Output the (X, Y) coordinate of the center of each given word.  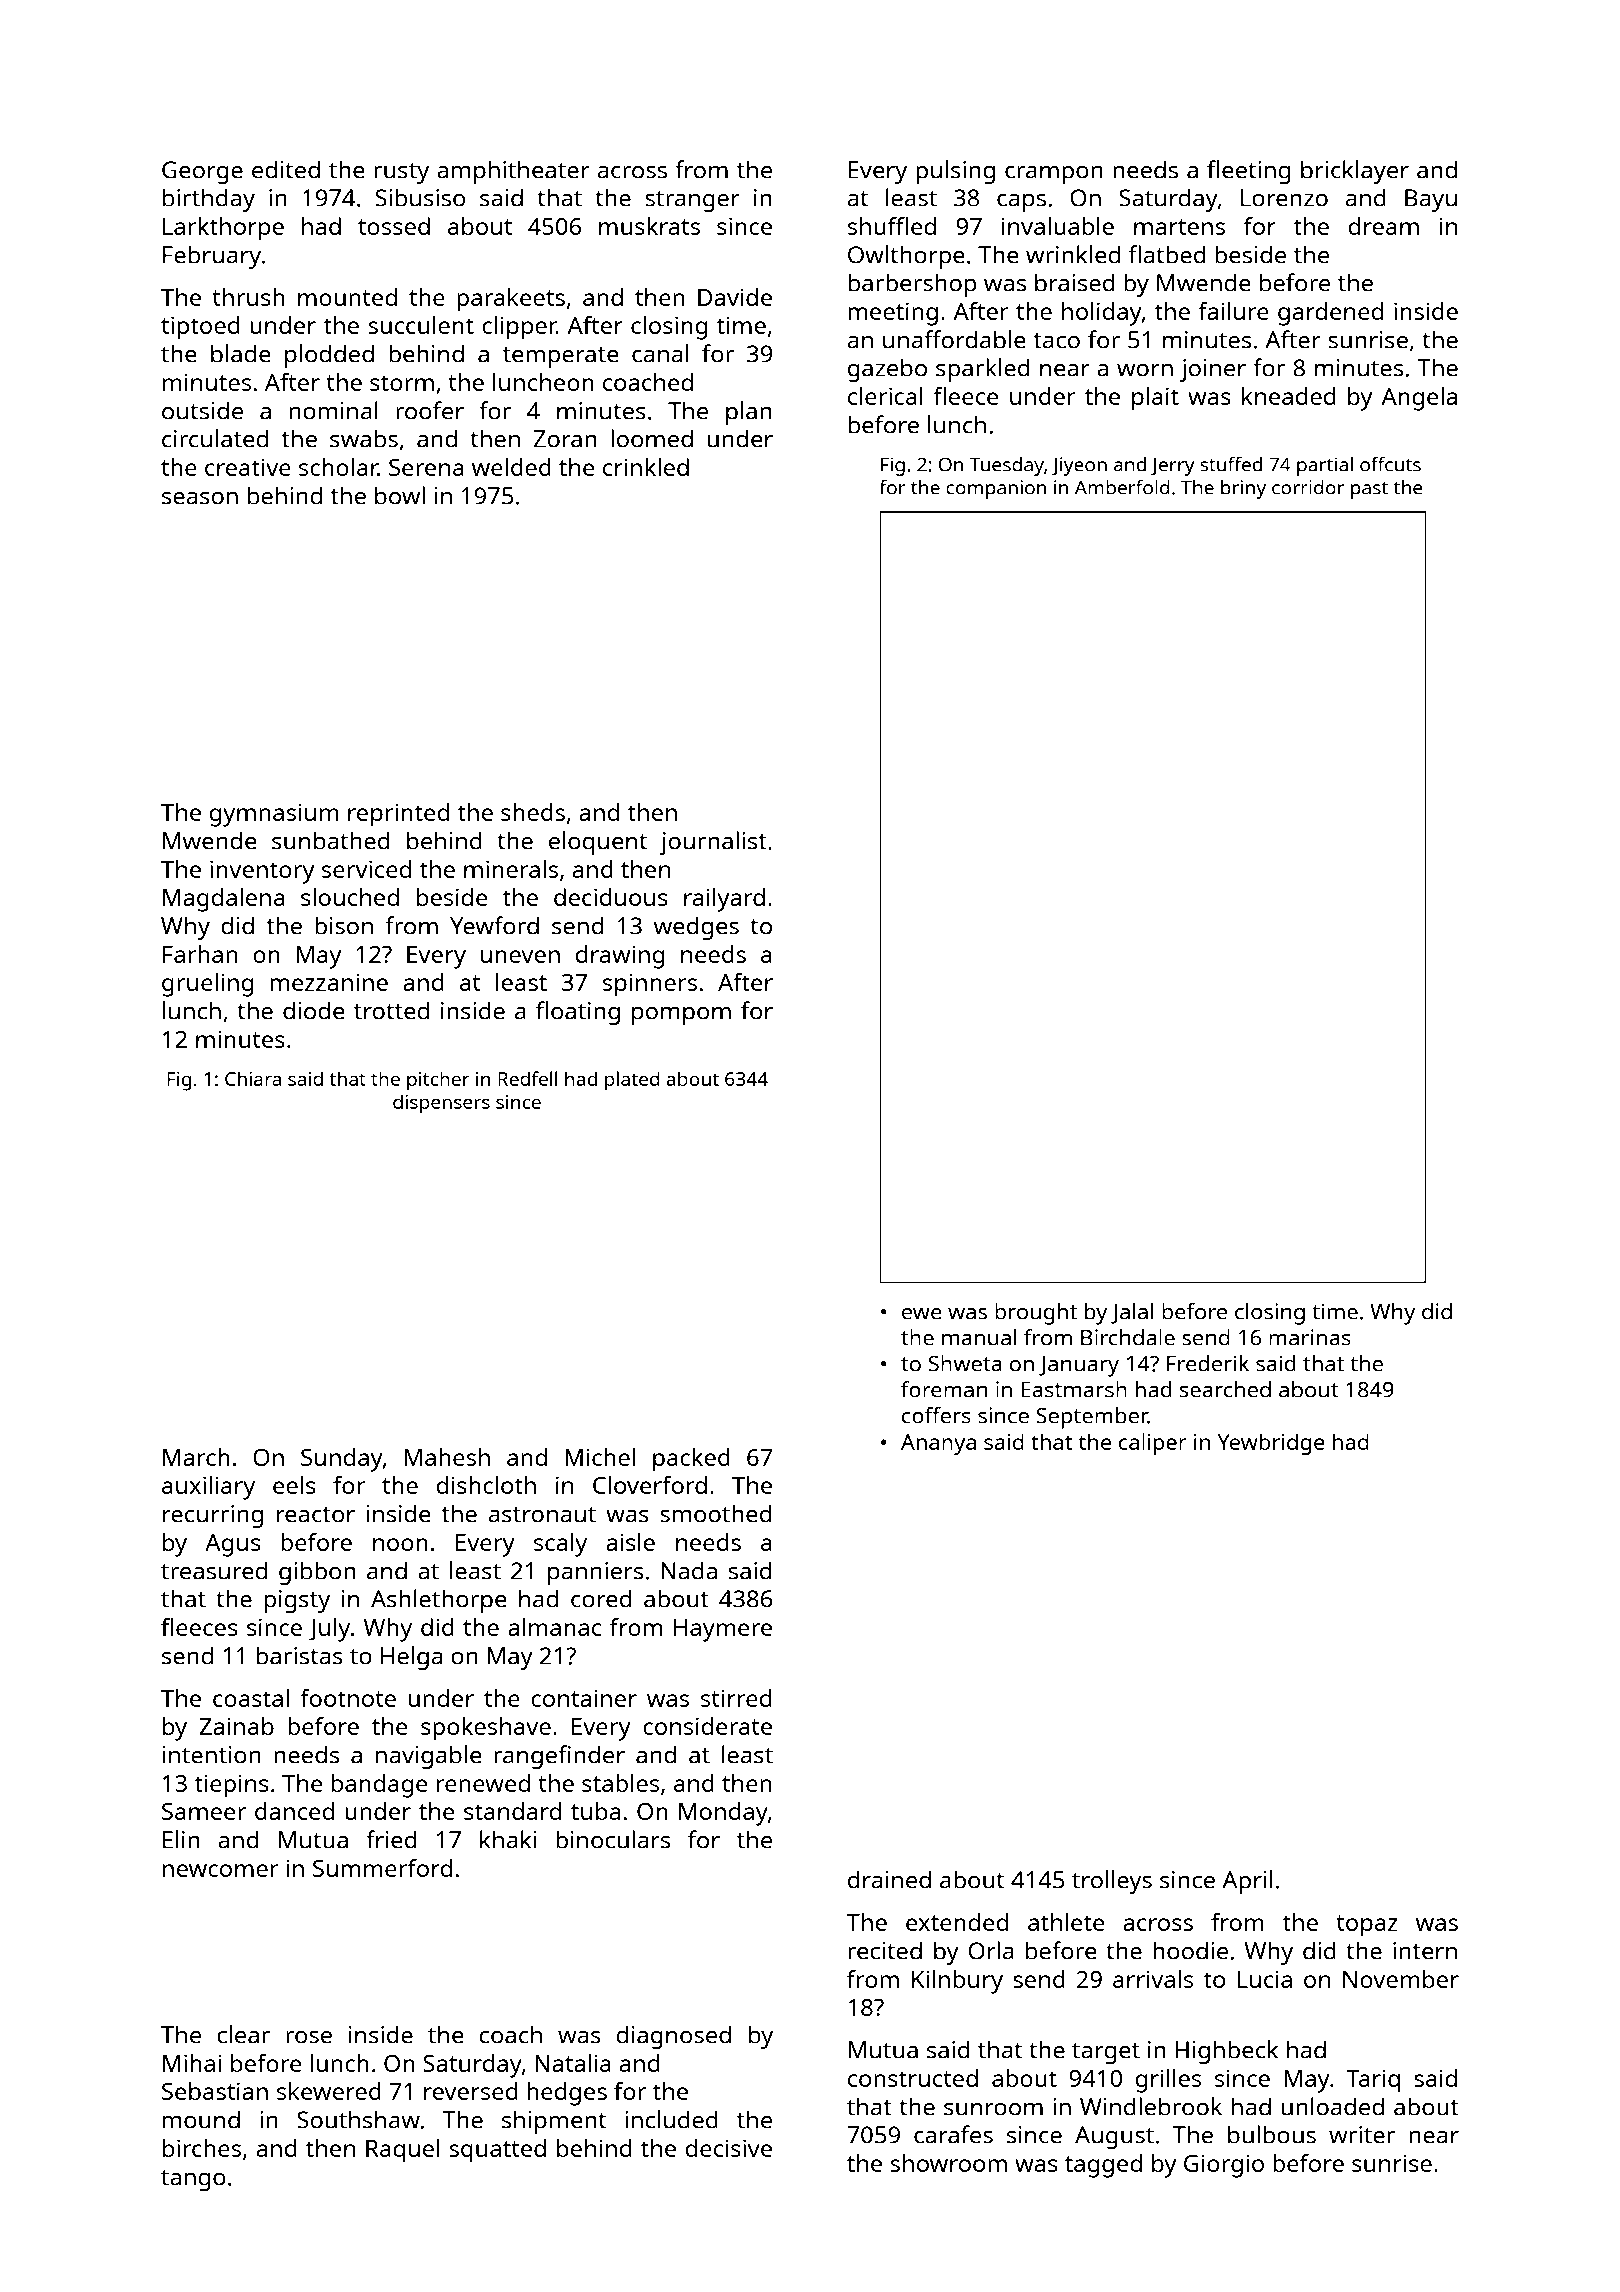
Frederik (1208, 1363)
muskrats (649, 226)
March (196, 1457)
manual (979, 1337)
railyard (724, 900)
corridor (1308, 487)
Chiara (253, 1078)
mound (201, 2119)
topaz (1367, 1926)
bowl (400, 495)
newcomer (220, 1870)
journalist (713, 843)
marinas (1310, 1337)
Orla (991, 1950)
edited (286, 169)
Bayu (1431, 200)
